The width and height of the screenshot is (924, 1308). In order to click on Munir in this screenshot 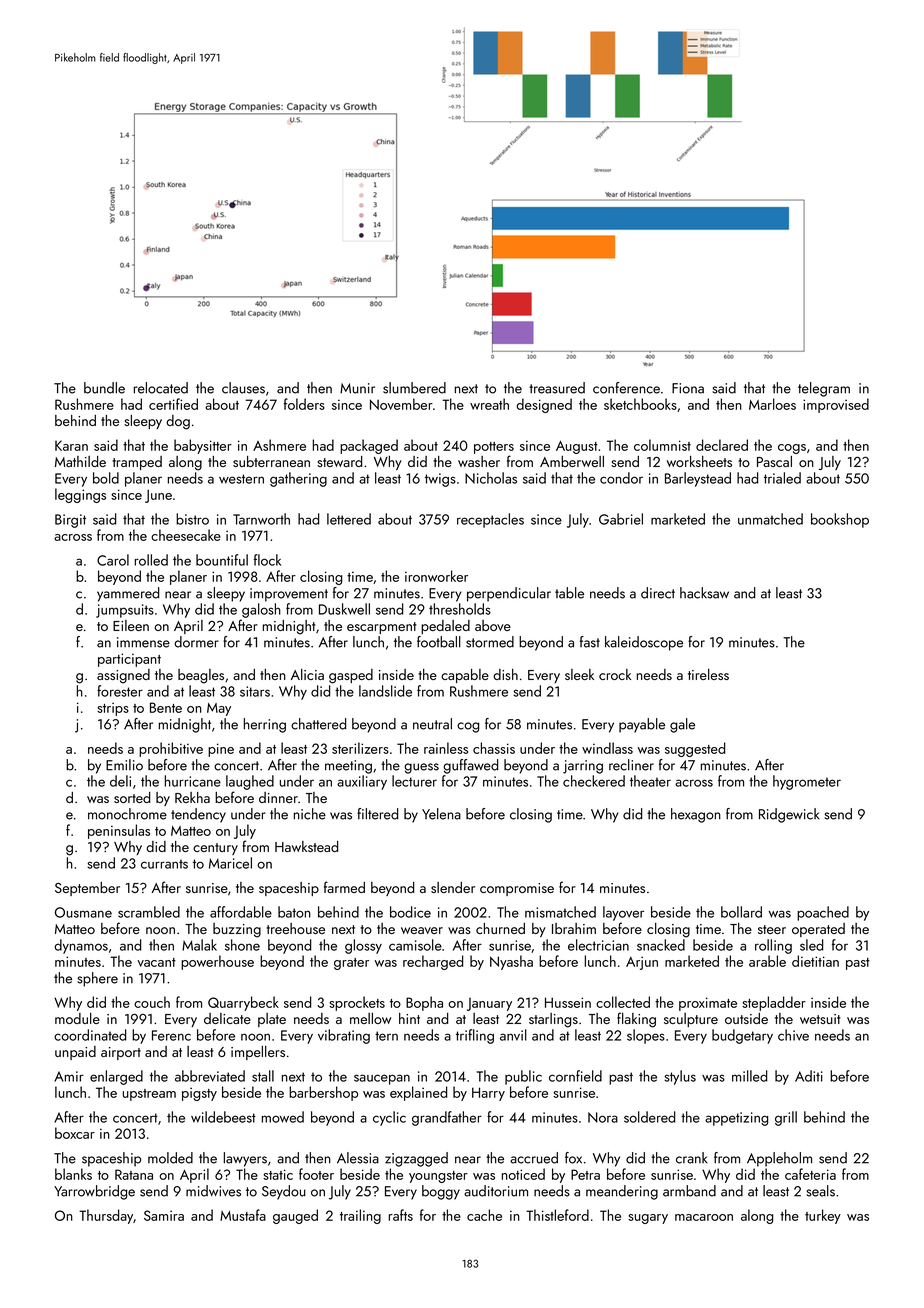, I will do `click(357, 388)`.
